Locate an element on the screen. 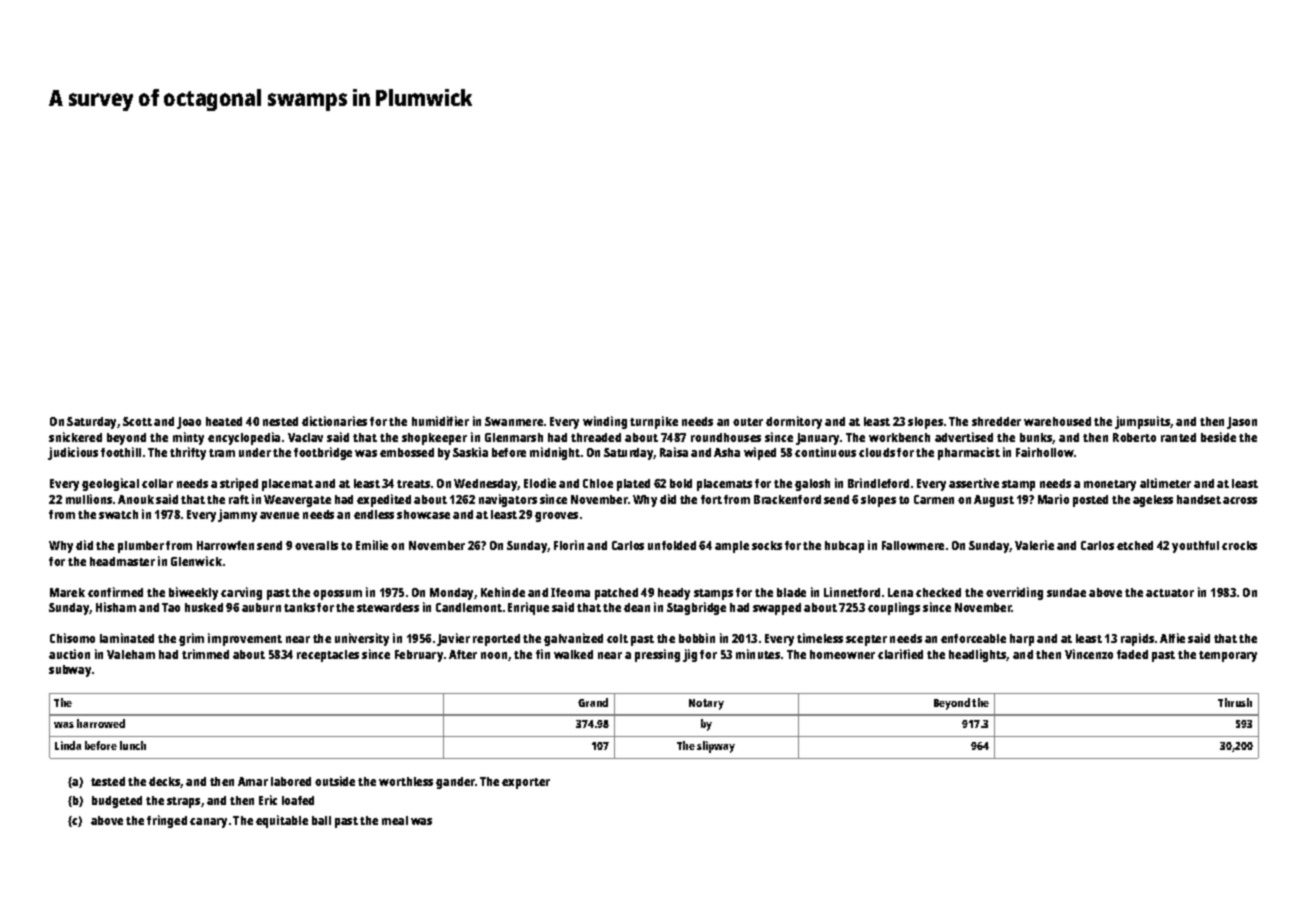 Image resolution: width=1308 pixels, height=924 pixels. exporter is located at coordinates (526, 783).
